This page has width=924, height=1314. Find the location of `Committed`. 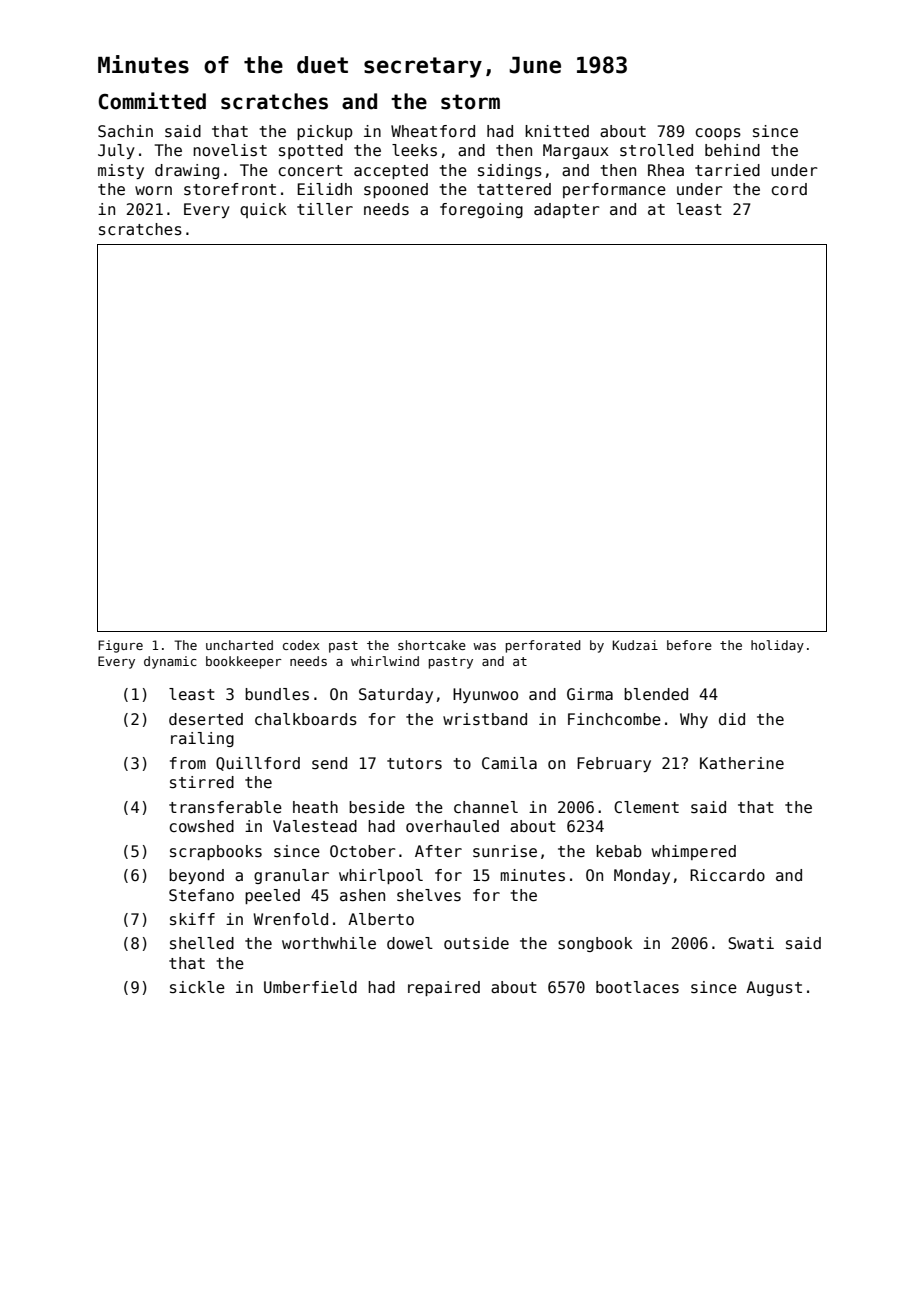

Committed is located at coordinates (152, 101).
